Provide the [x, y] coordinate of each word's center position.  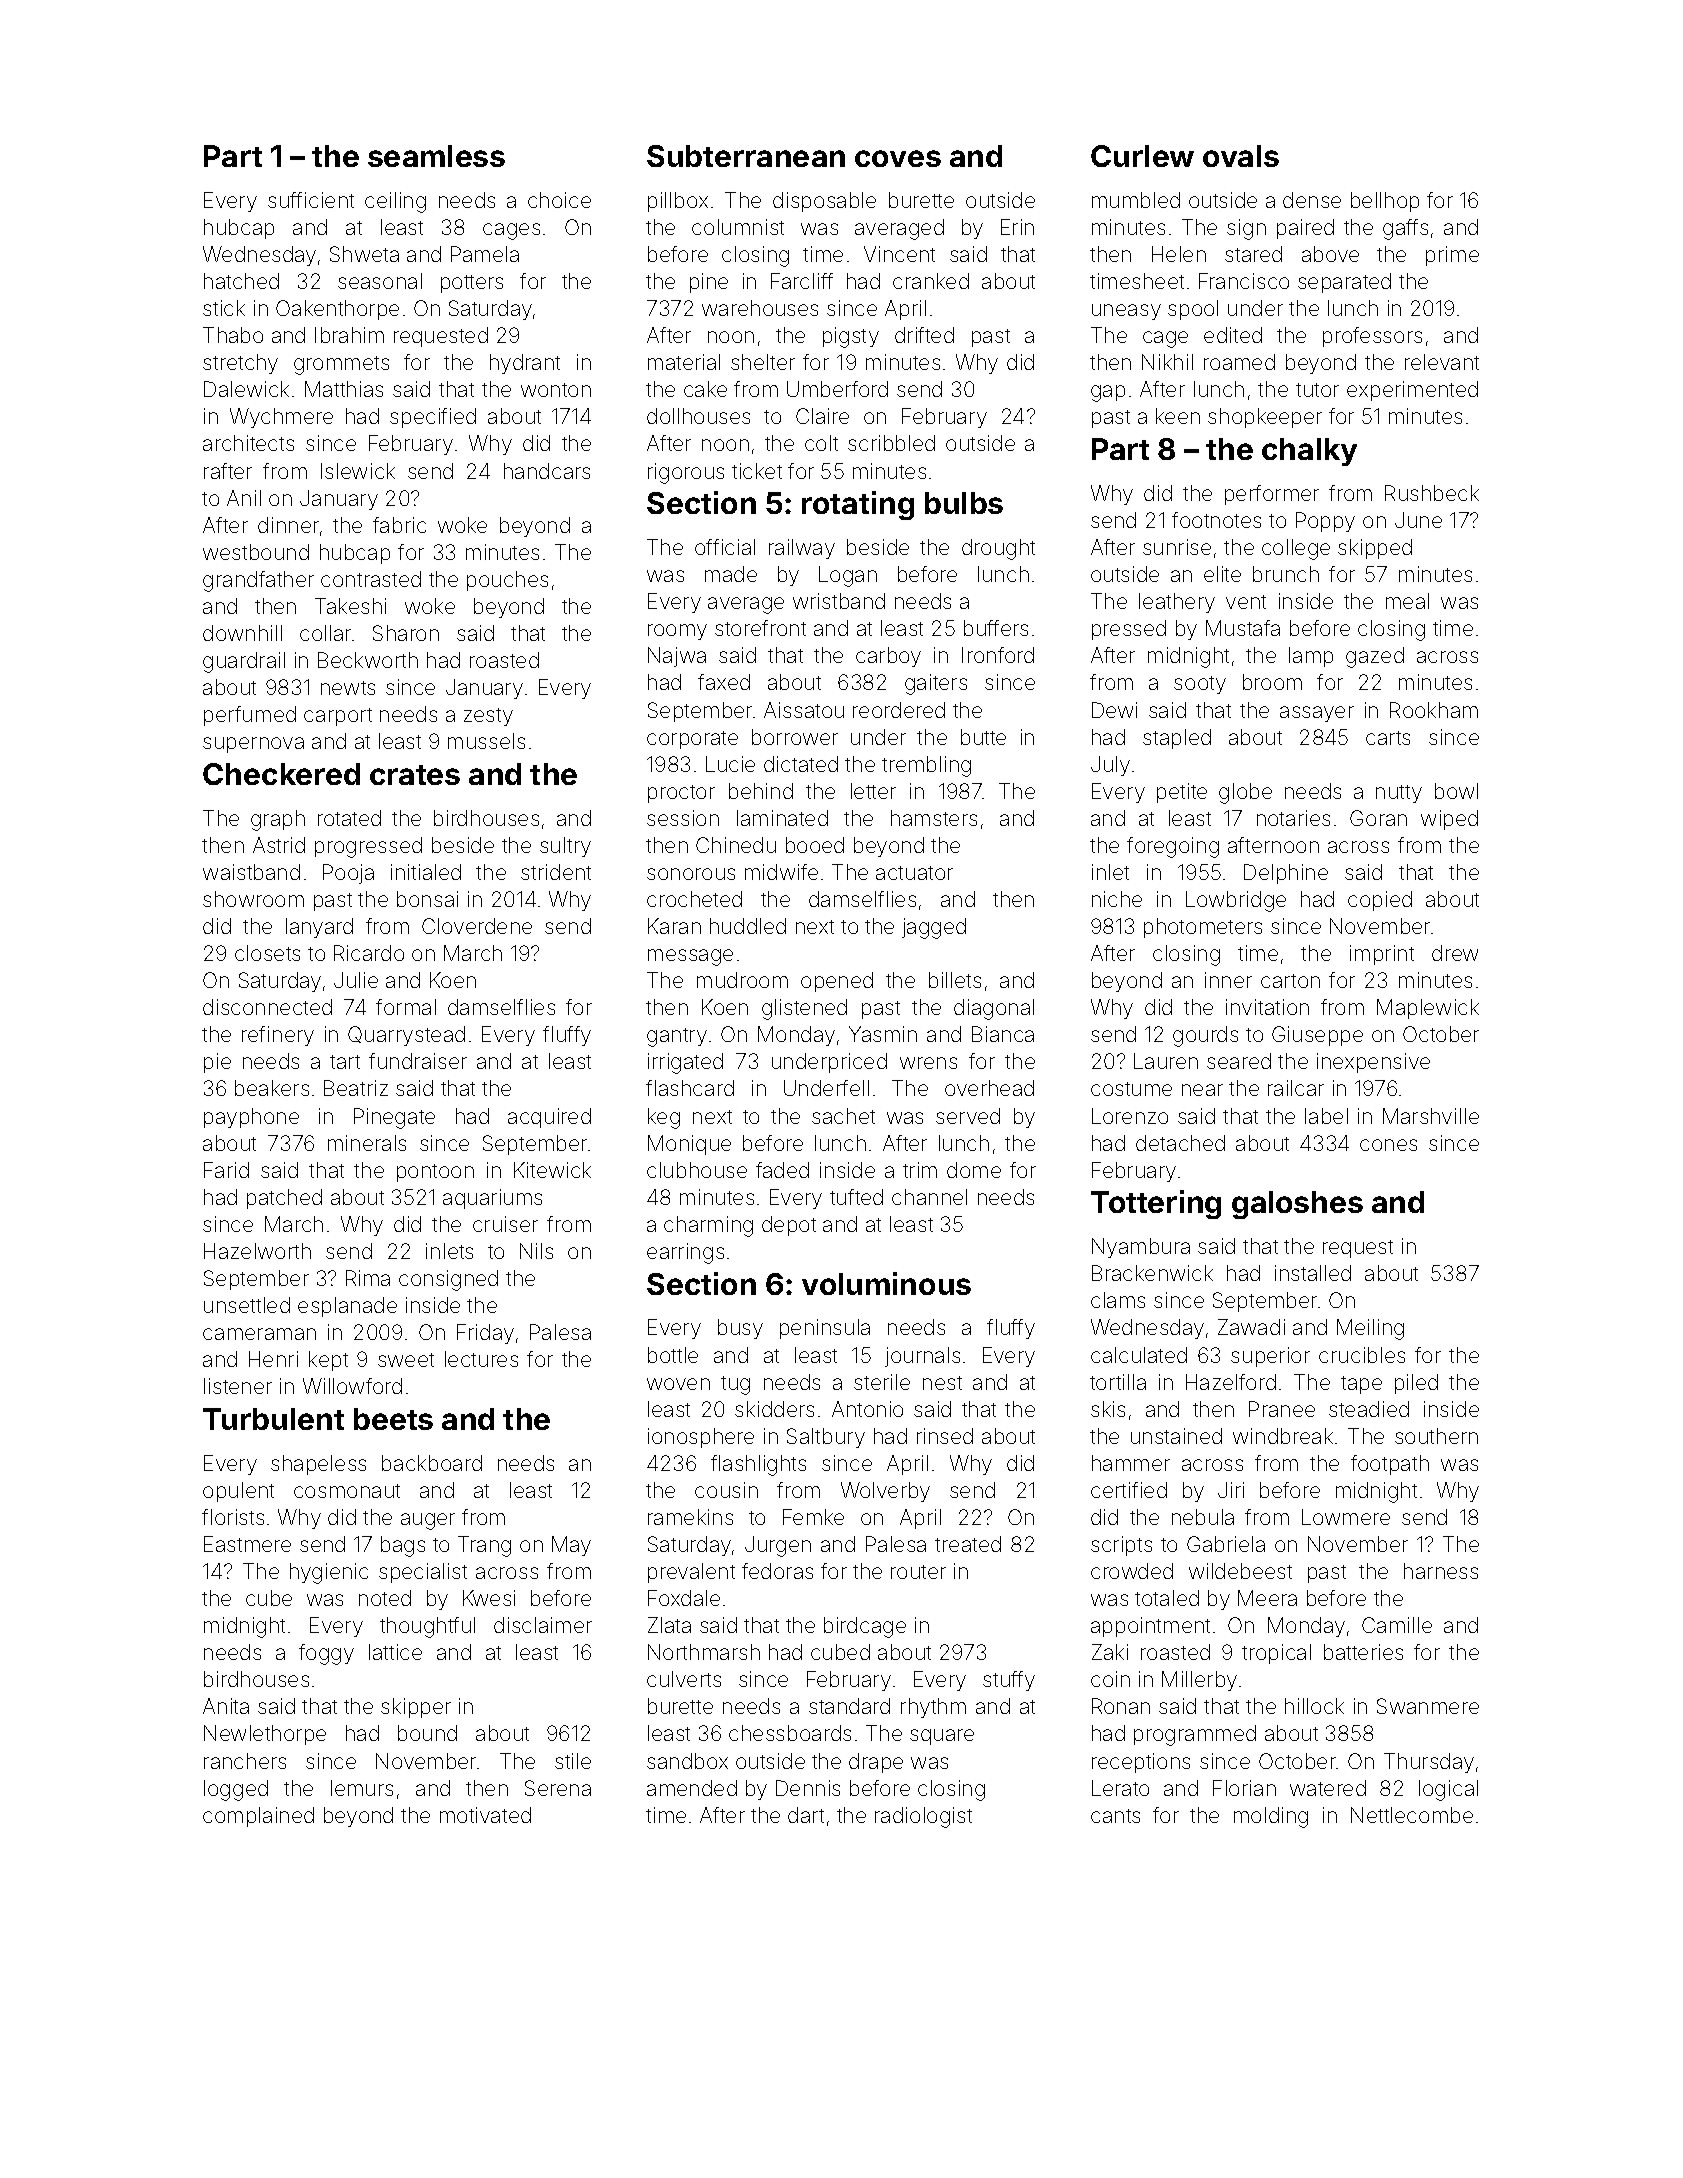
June [1418, 520]
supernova [253, 745]
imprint [1382, 955]
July [1110, 766]
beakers [272, 1088]
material [684, 362]
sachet [843, 1116]
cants [1115, 1816]
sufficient [311, 200]
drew [1455, 953]
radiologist [923, 1817]
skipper [416, 1708]
